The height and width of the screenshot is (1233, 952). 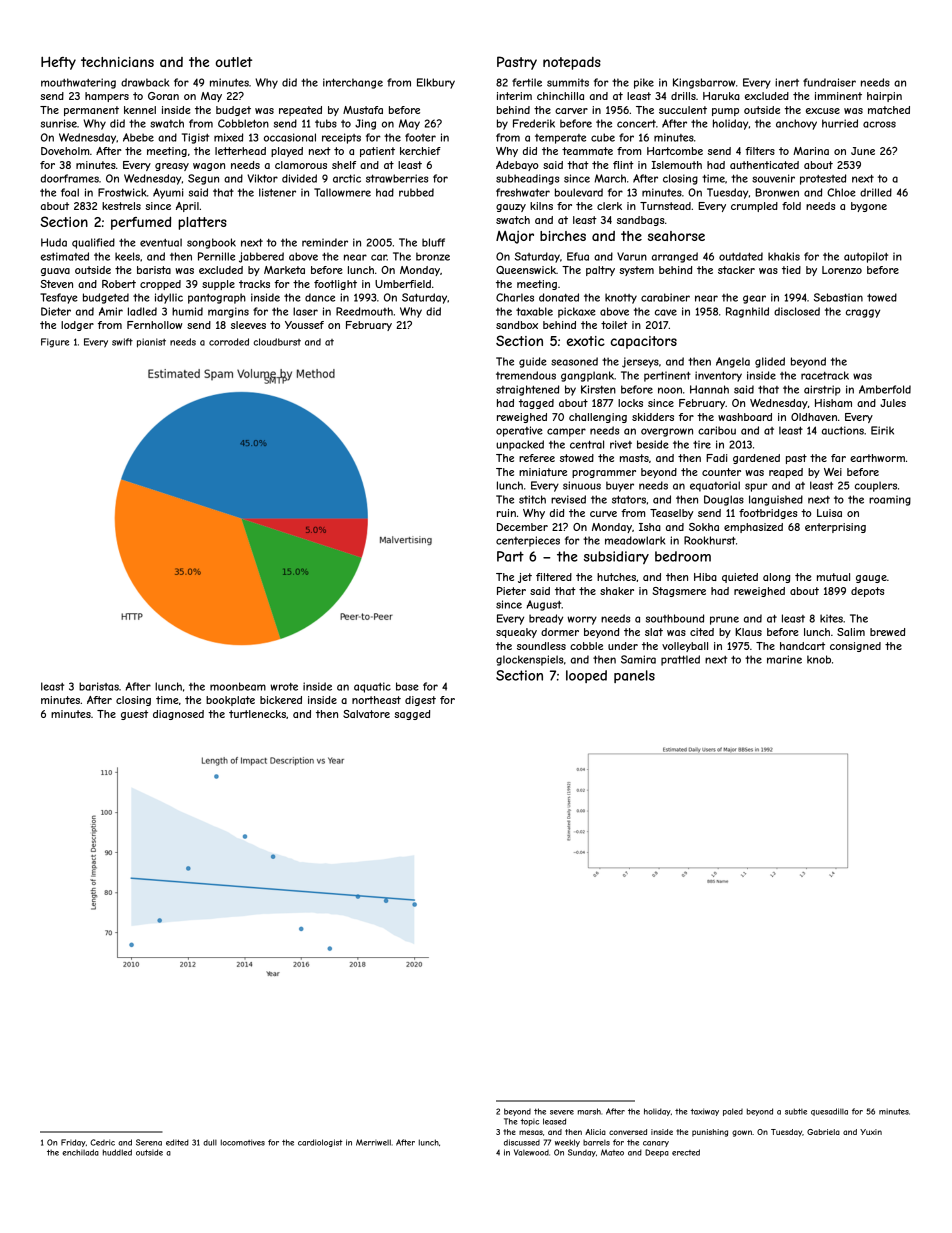 What do you see at coordinates (238, 686) in the screenshot?
I see `moonbeam` at bounding box center [238, 686].
